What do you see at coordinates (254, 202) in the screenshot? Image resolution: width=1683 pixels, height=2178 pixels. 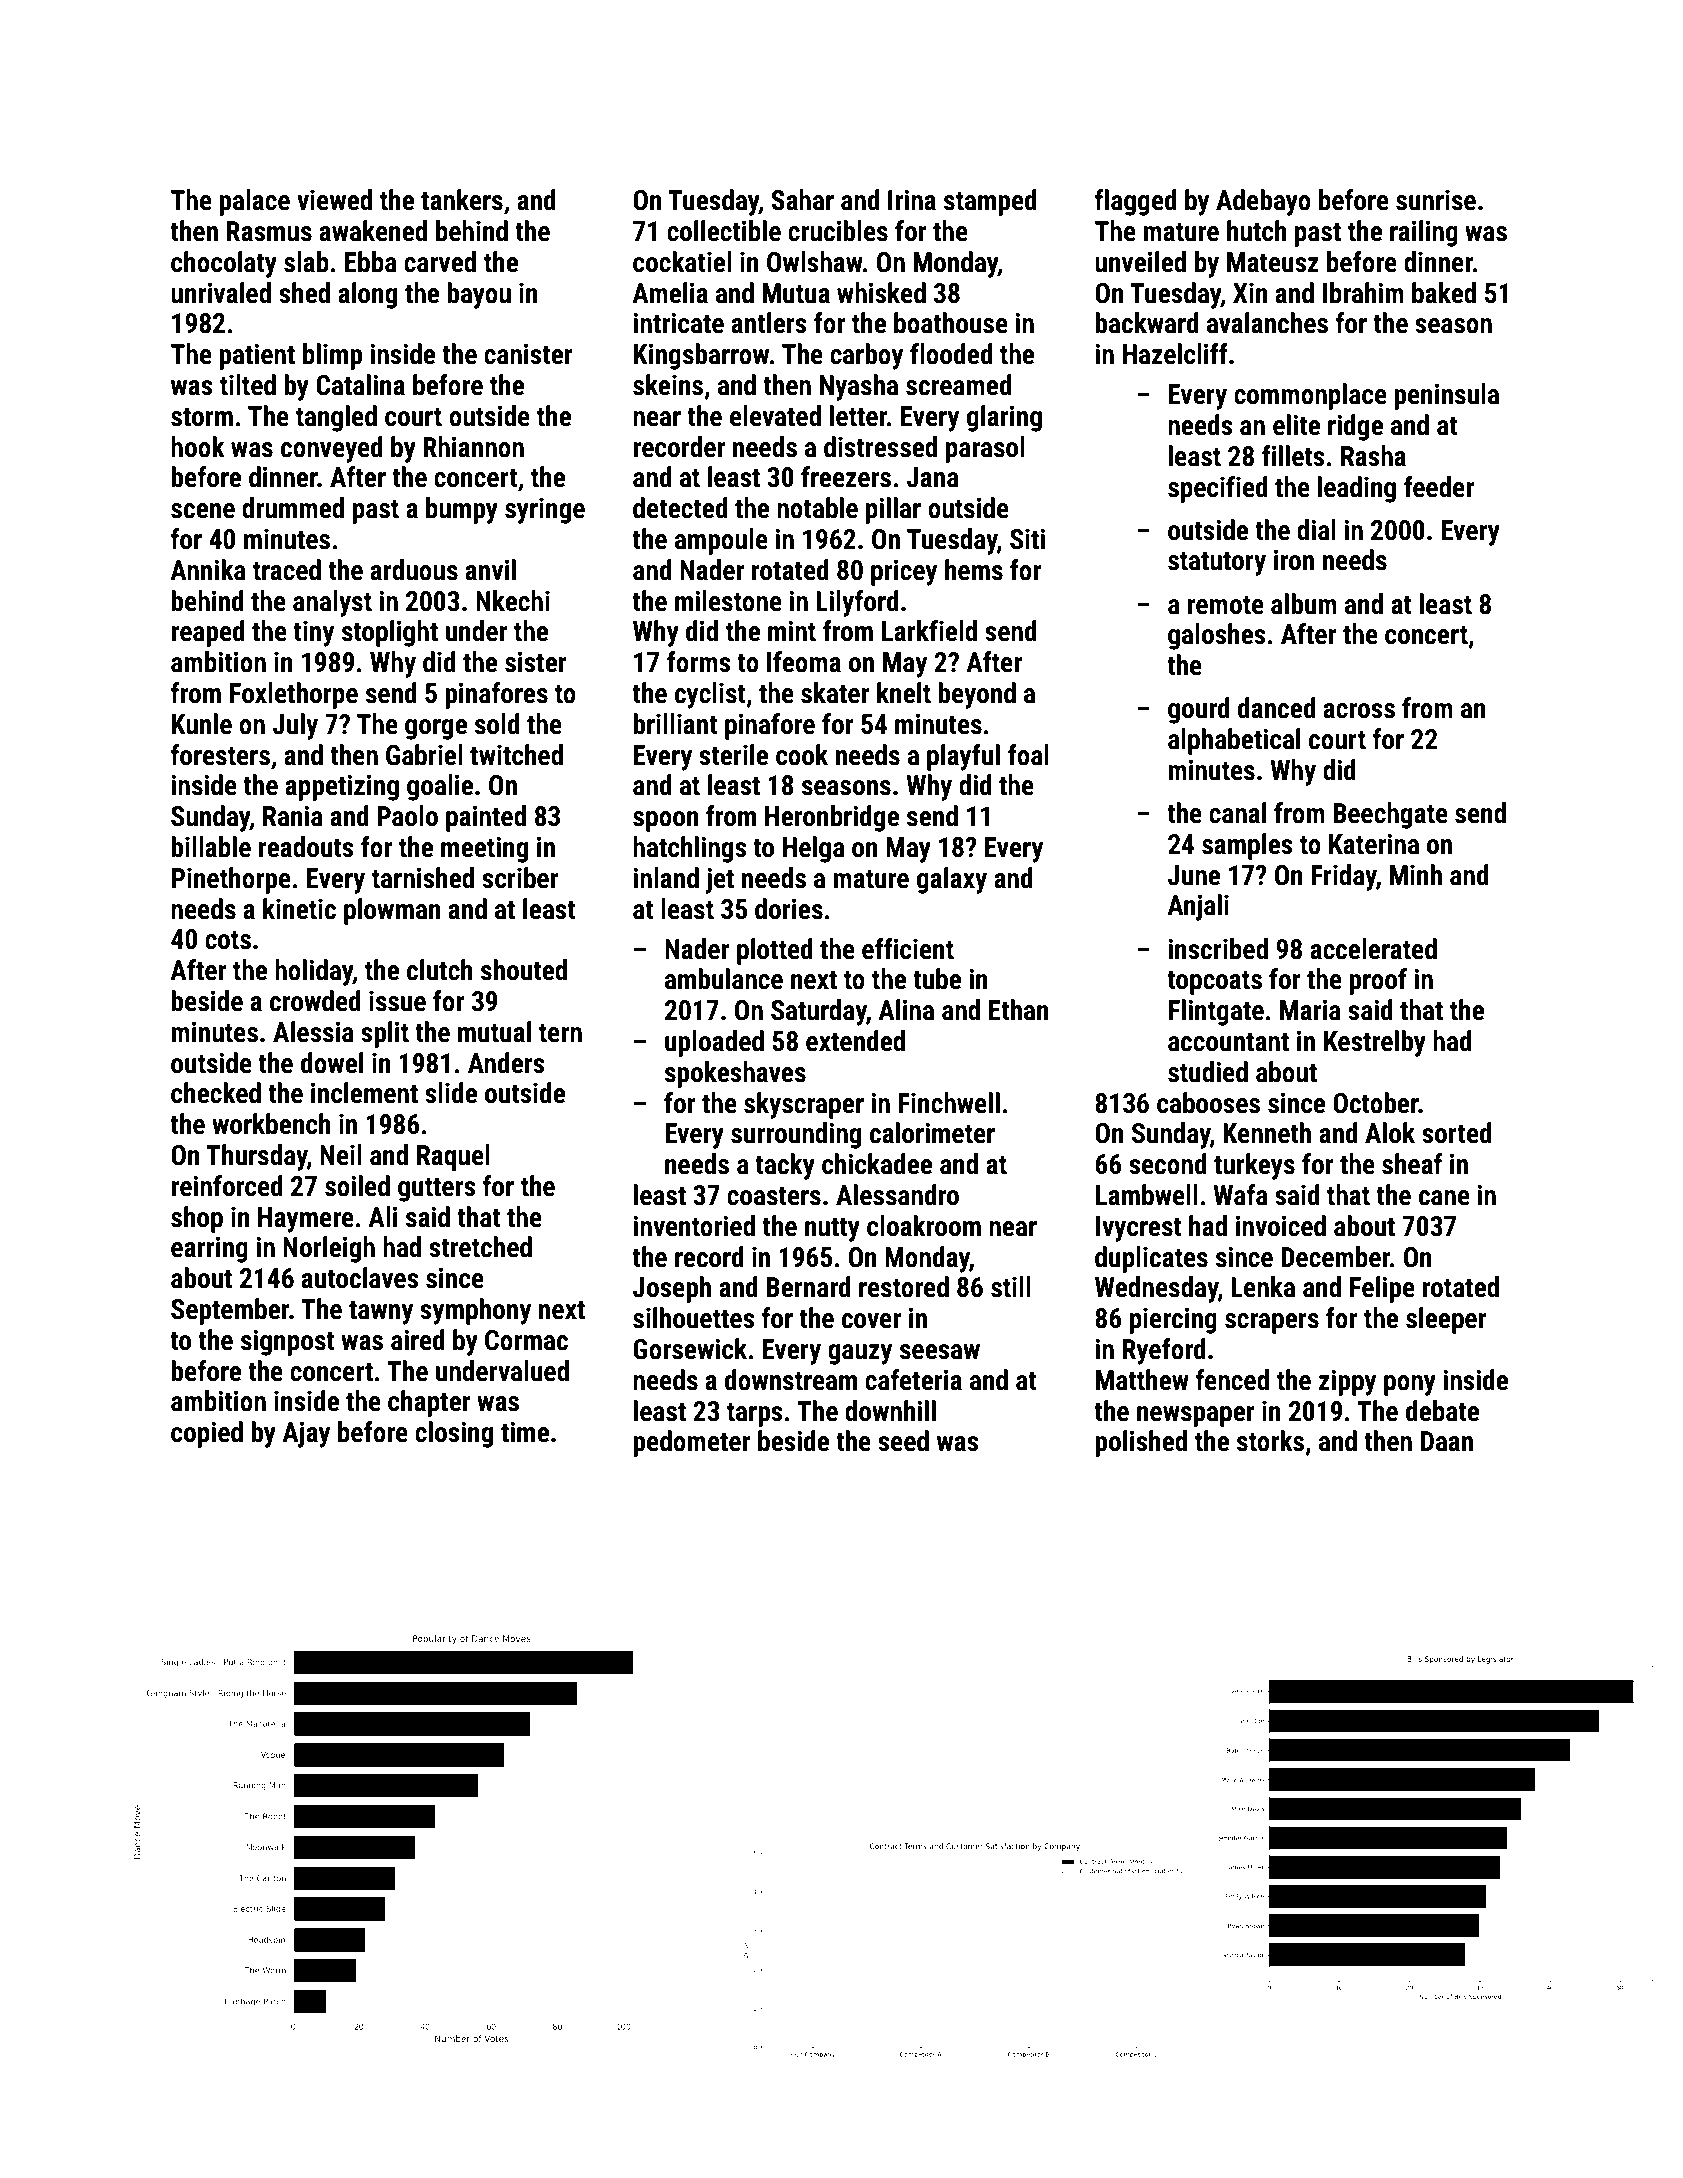 I see `palace` at bounding box center [254, 202].
